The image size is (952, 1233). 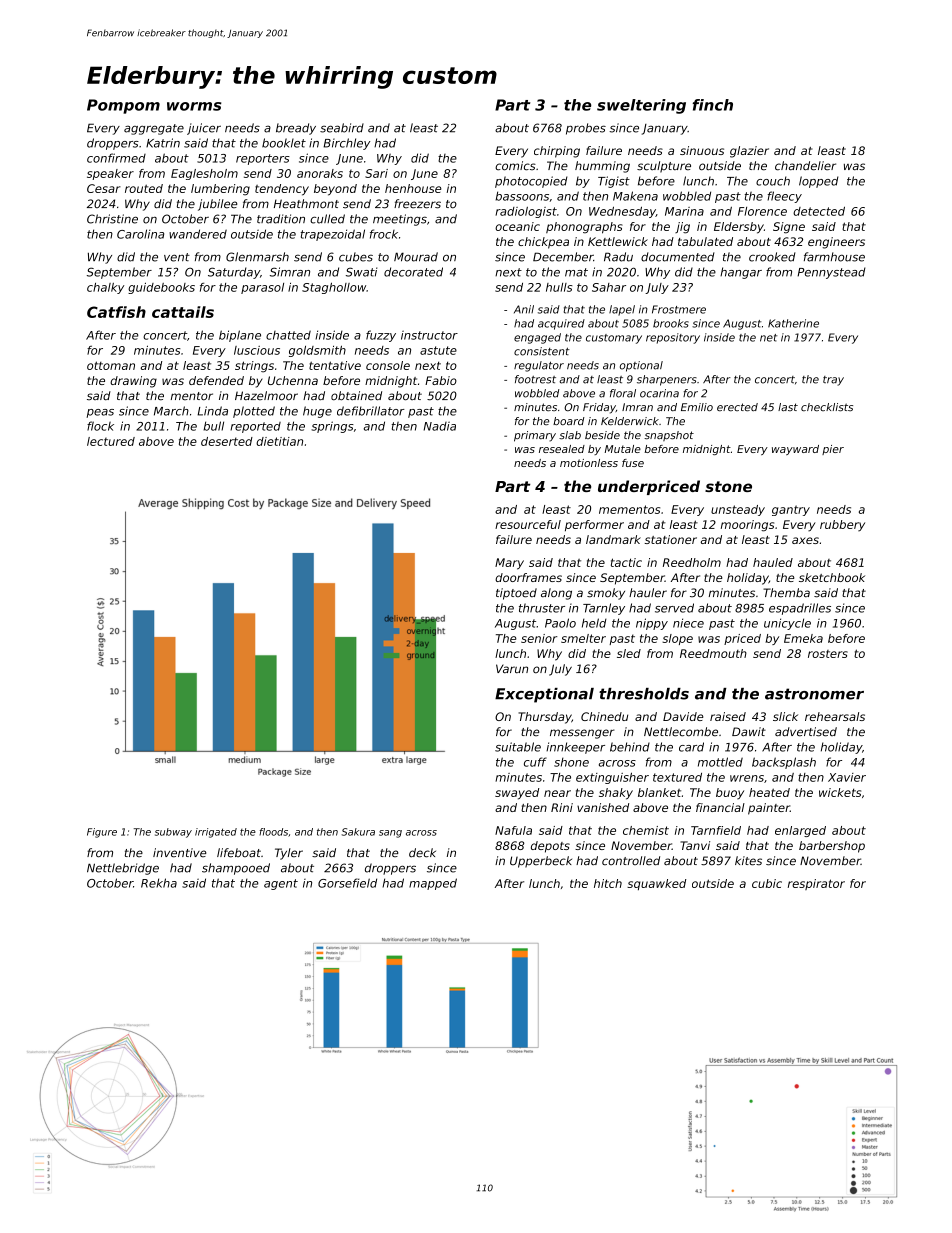 I want to click on probes, so click(x=586, y=129).
